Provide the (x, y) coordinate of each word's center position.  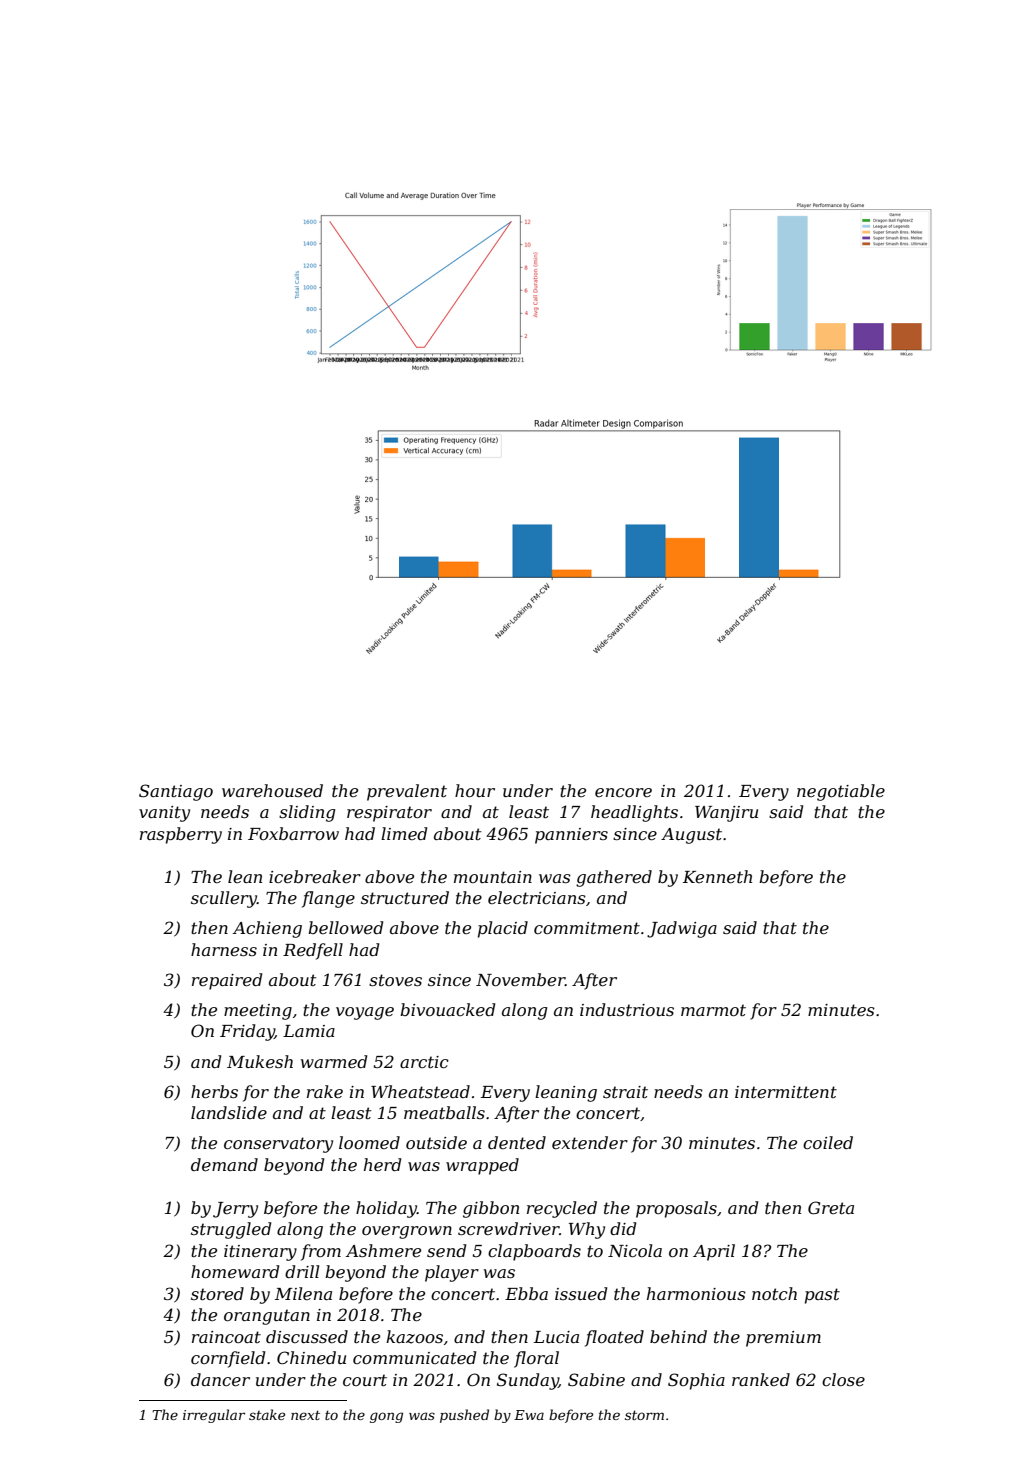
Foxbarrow (293, 833)
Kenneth (717, 876)
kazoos (414, 1337)
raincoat (226, 1337)
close (843, 1379)
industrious (627, 1009)
